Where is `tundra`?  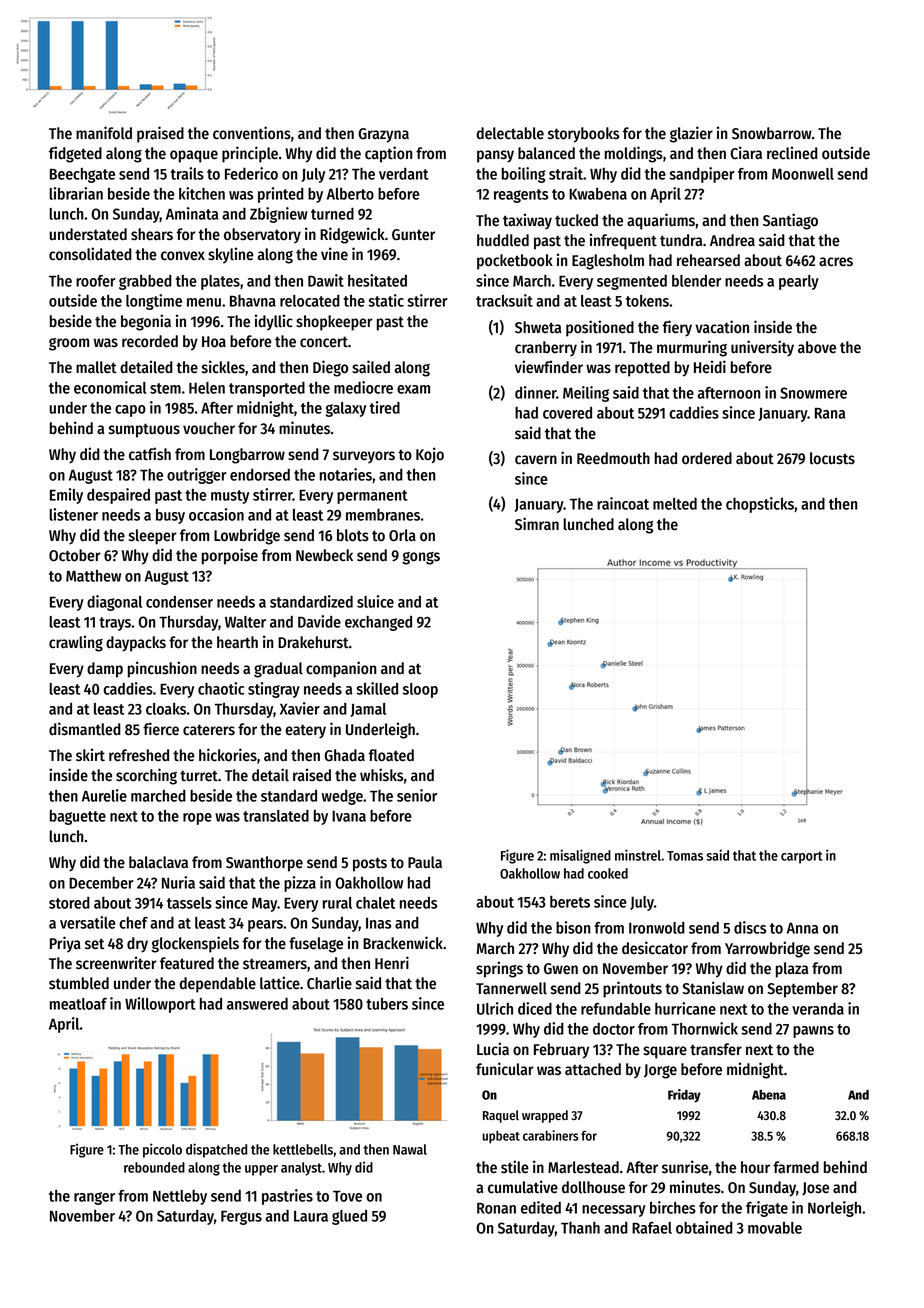
tundra is located at coordinates (681, 240).
